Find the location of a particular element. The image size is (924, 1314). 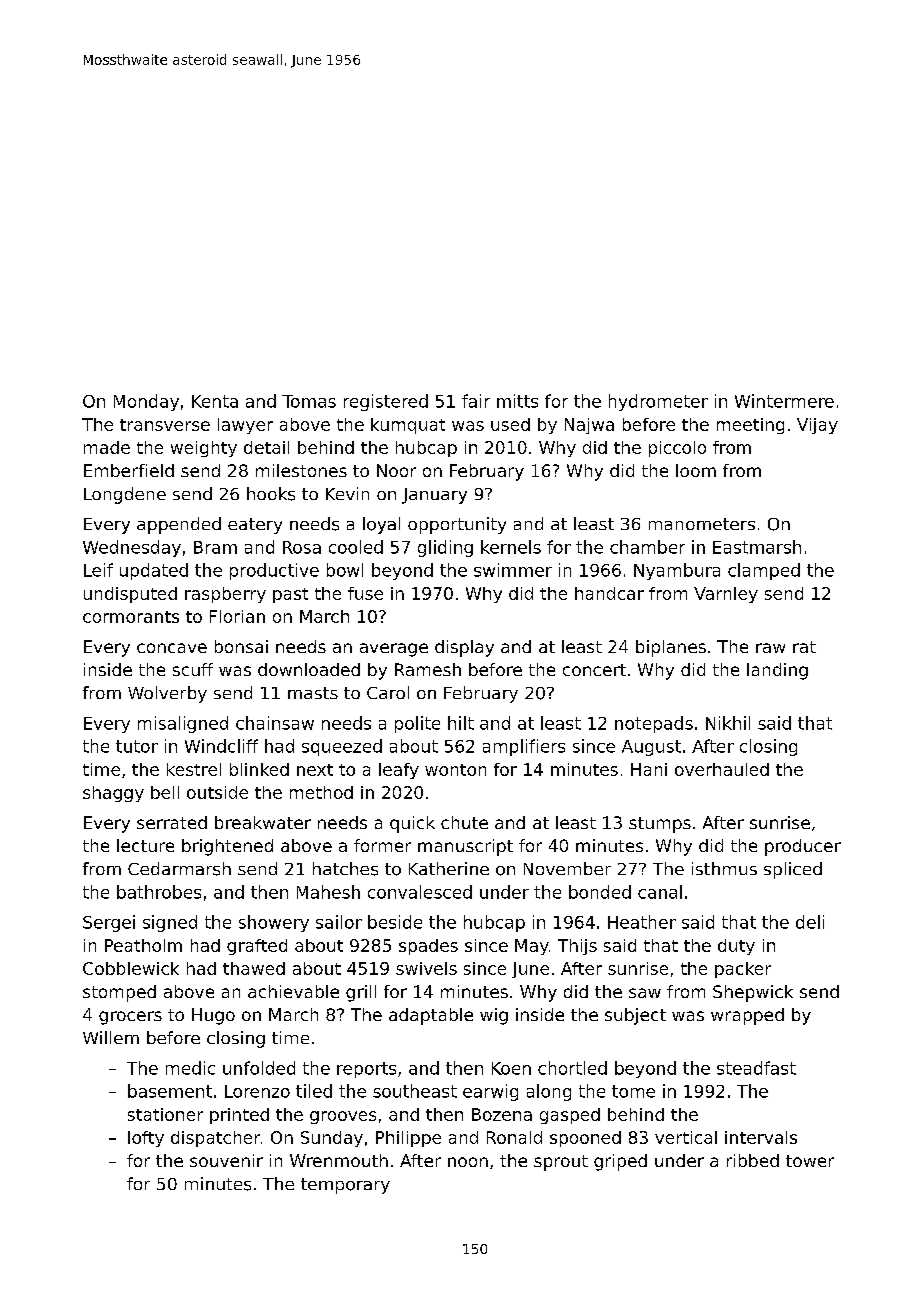

stumps is located at coordinates (660, 825).
